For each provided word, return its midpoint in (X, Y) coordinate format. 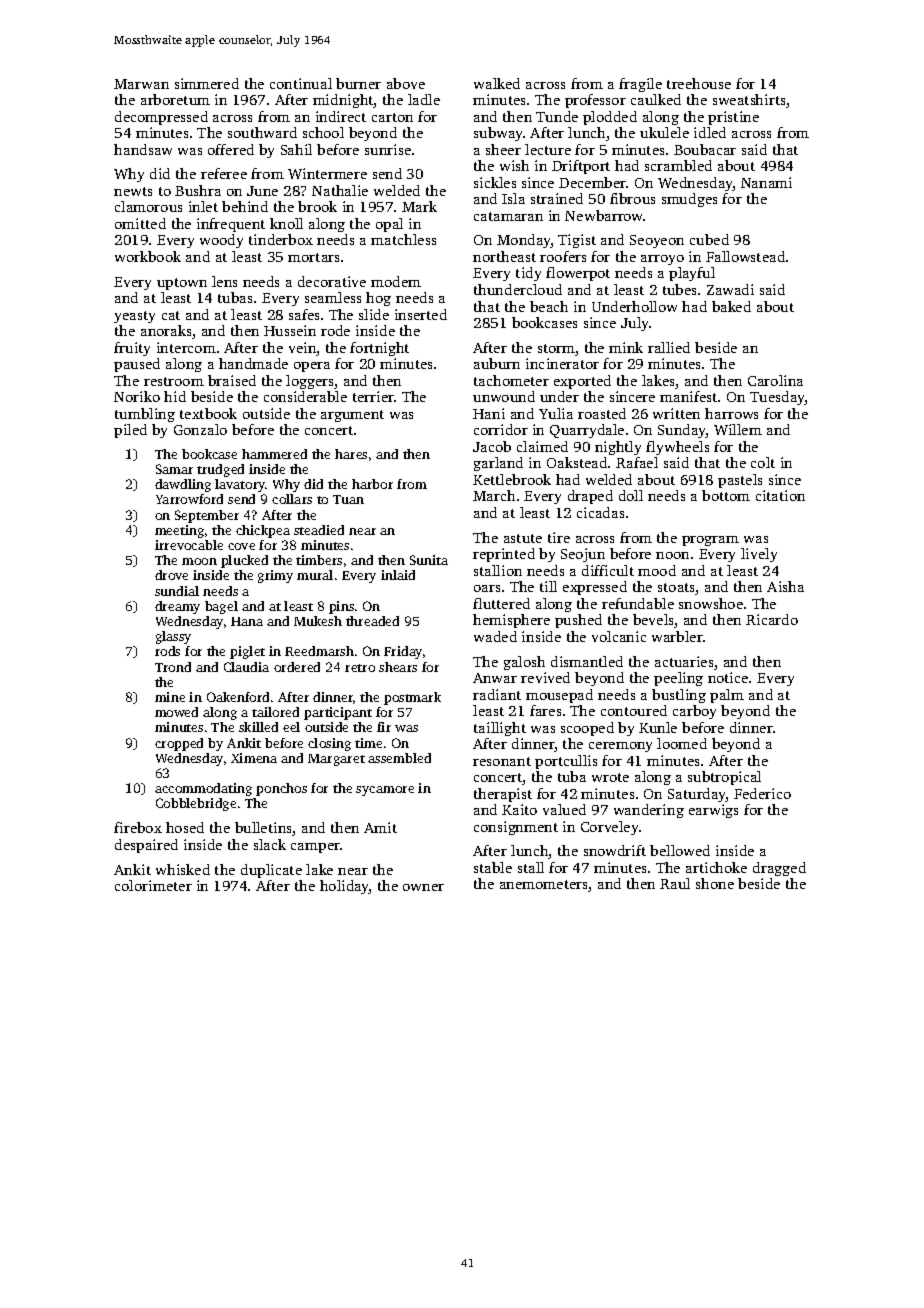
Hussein (290, 330)
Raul (675, 883)
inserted (421, 314)
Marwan (141, 84)
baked (731, 306)
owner (423, 887)
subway (498, 134)
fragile (640, 85)
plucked (244, 561)
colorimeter (153, 885)
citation (780, 495)
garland (498, 464)
